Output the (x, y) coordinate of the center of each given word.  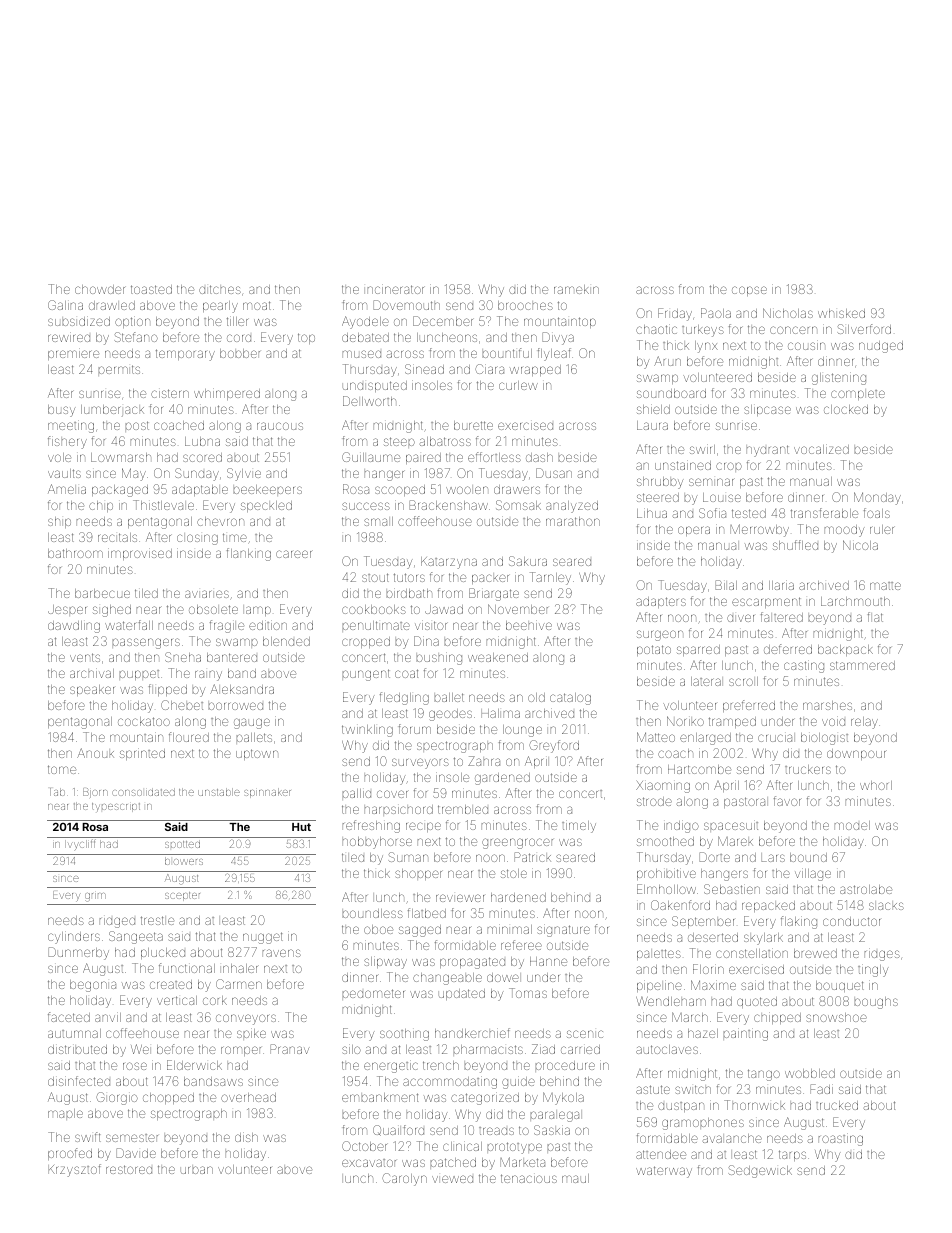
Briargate (494, 594)
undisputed (375, 386)
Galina (65, 305)
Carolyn (404, 1179)
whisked (841, 313)
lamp (258, 611)
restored (129, 1169)
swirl (702, 449)
